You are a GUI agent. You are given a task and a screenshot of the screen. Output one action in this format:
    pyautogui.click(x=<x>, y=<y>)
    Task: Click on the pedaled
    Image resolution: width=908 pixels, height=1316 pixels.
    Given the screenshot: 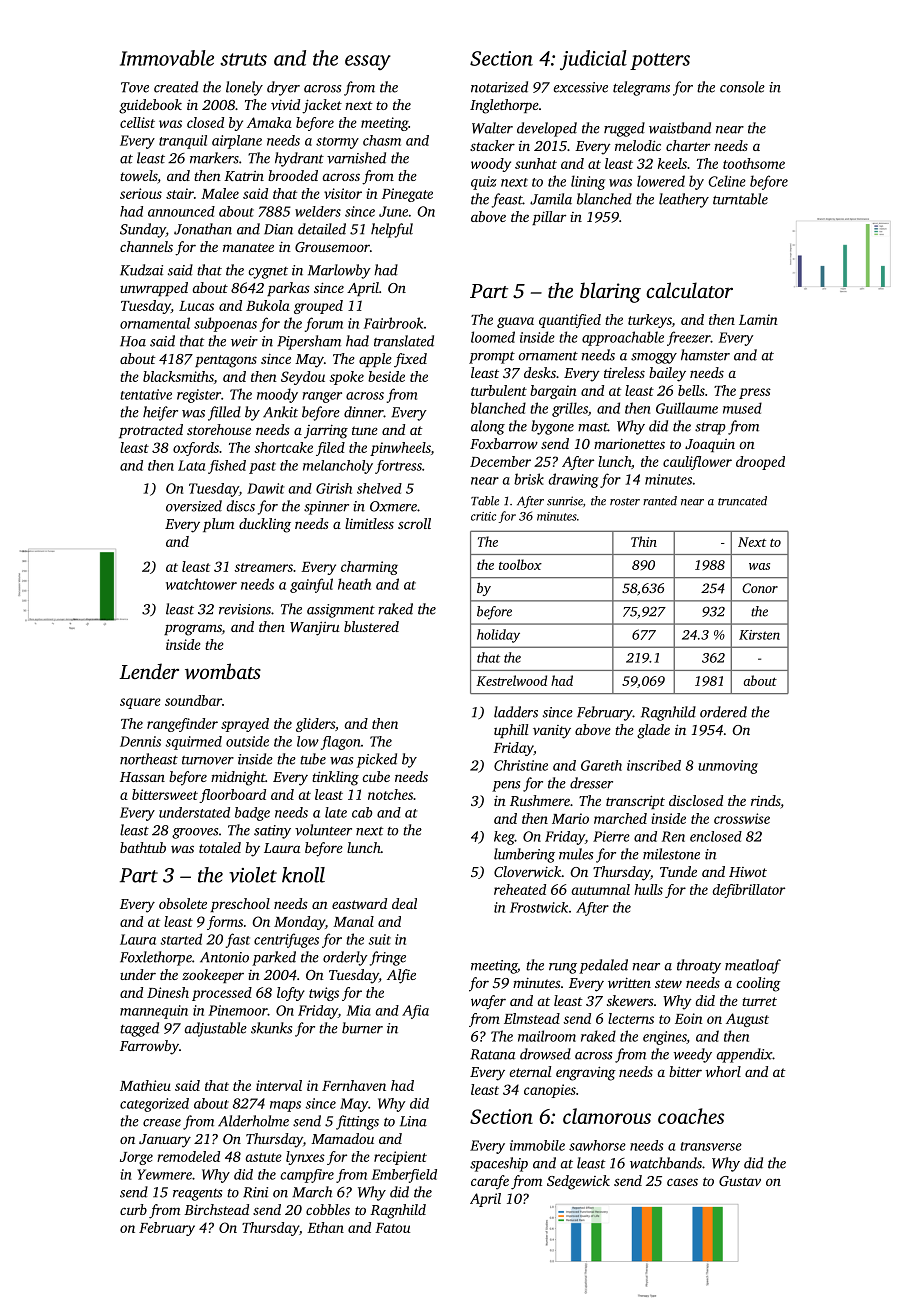 What is the action you would take?
    pyautogui.click(x=603, y=966)
